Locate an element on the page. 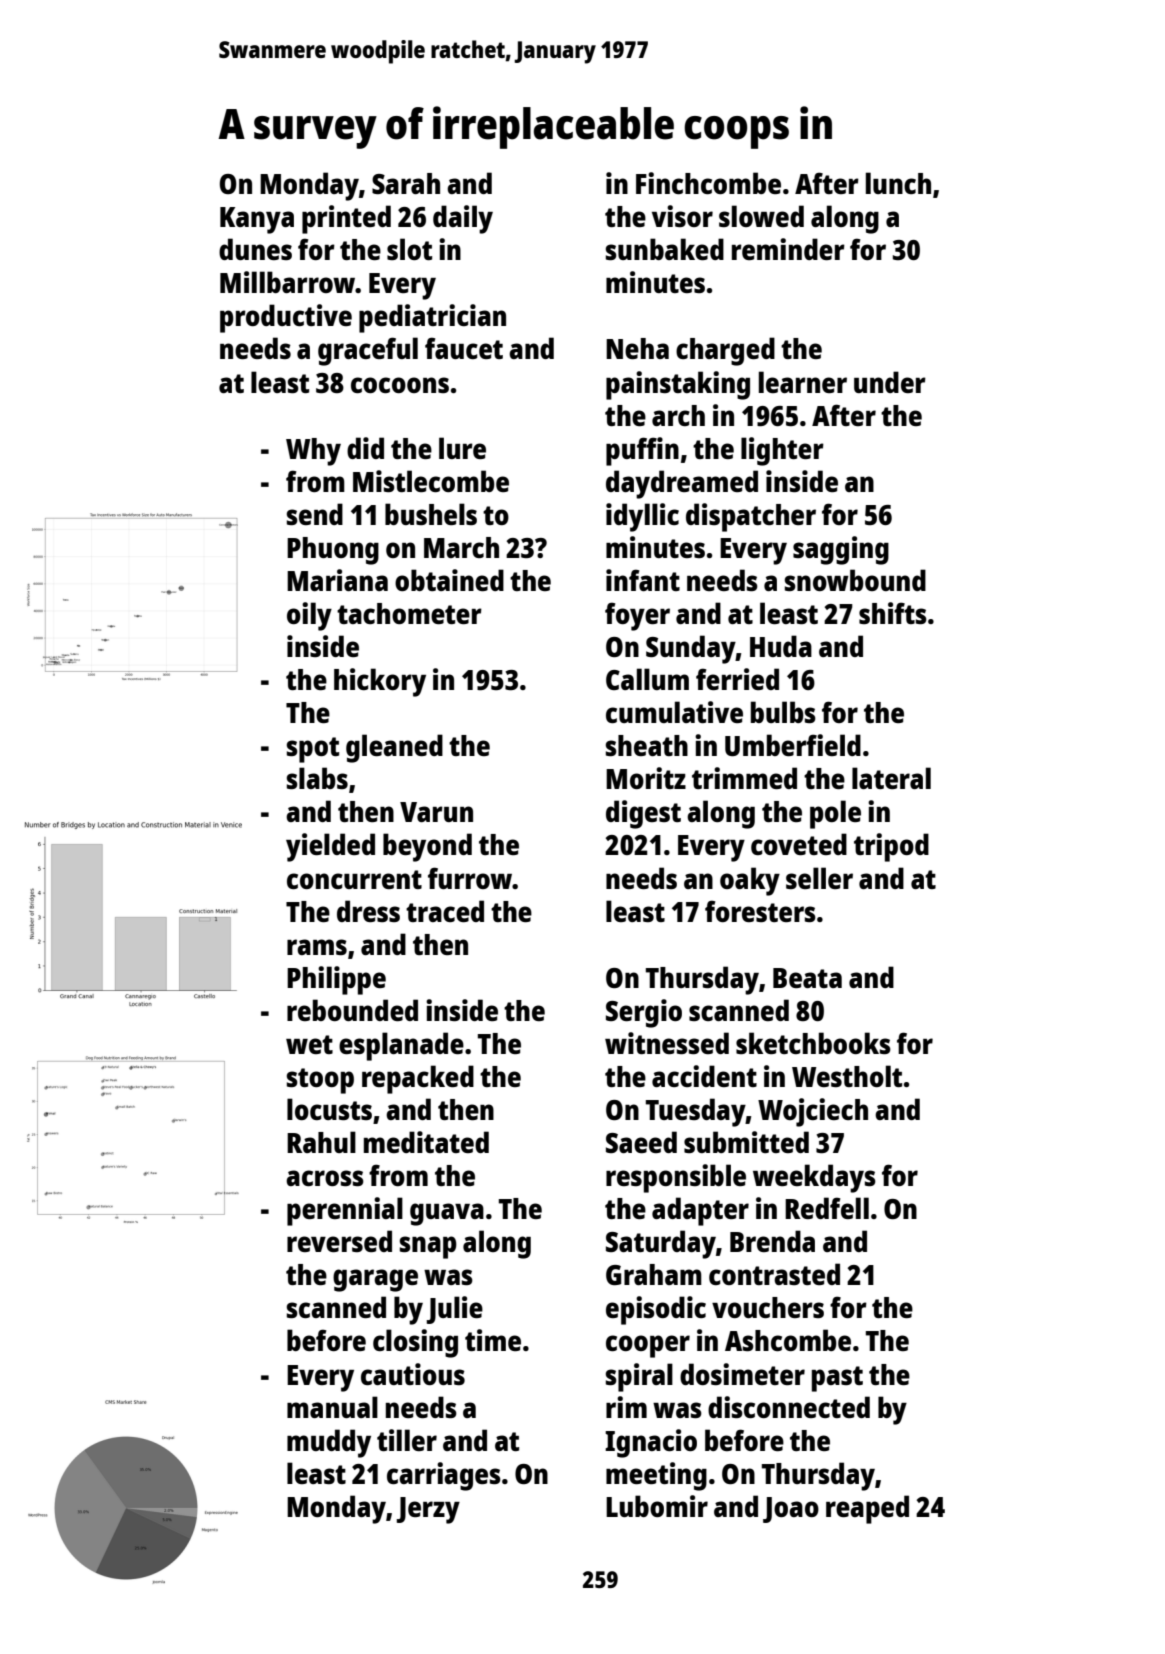 The width and height of the image is (1165, 1654). stoop is located at coordinates (320, 1081).
